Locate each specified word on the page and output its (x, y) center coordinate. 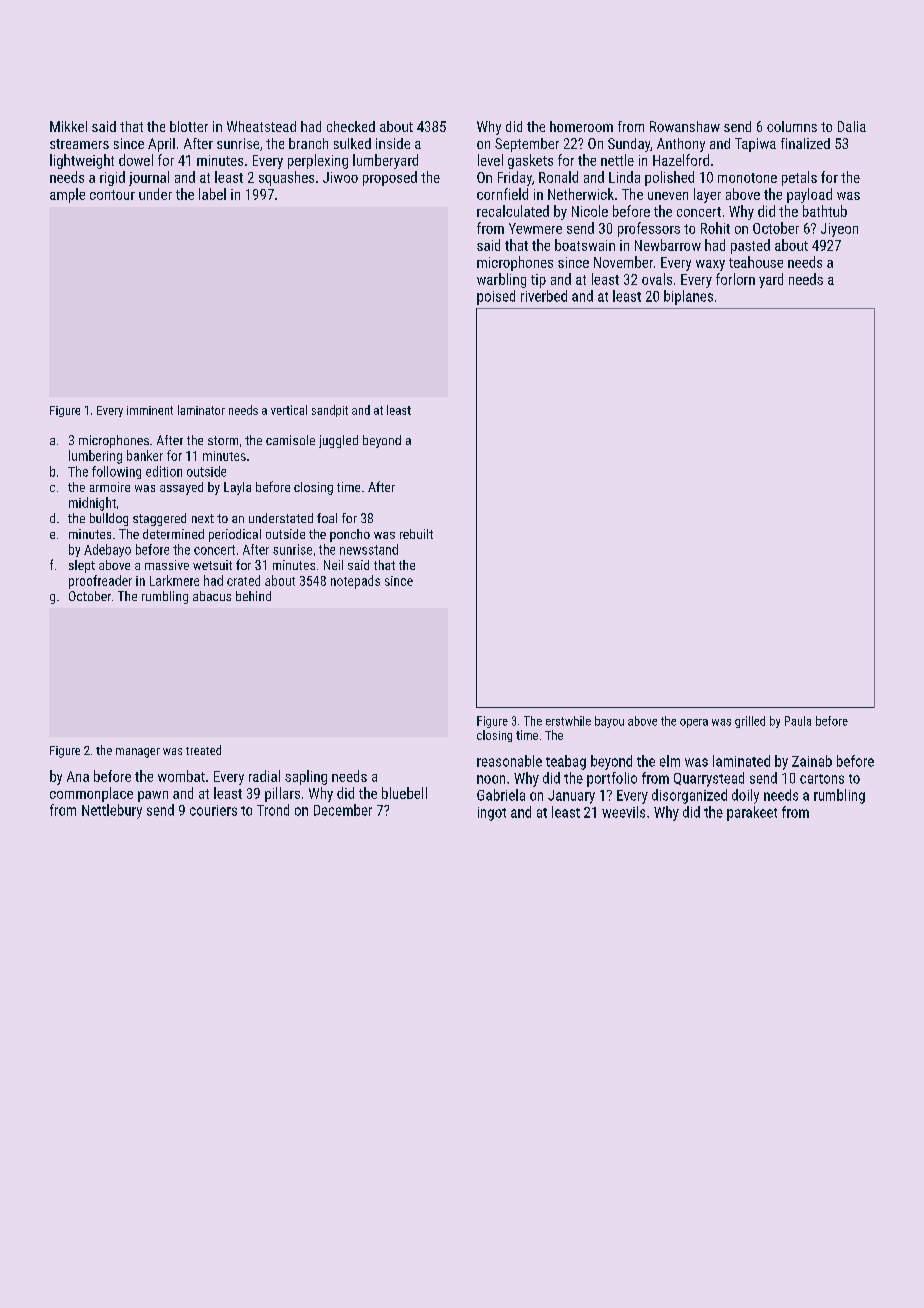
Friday (515, 178)
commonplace (91, 794)
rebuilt (416, 534)
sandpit (330, 411)
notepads (355, 582)
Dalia (852, 126)
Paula (798, 721)
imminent (150, 410)
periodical (235, 535)
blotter (189, 126)
